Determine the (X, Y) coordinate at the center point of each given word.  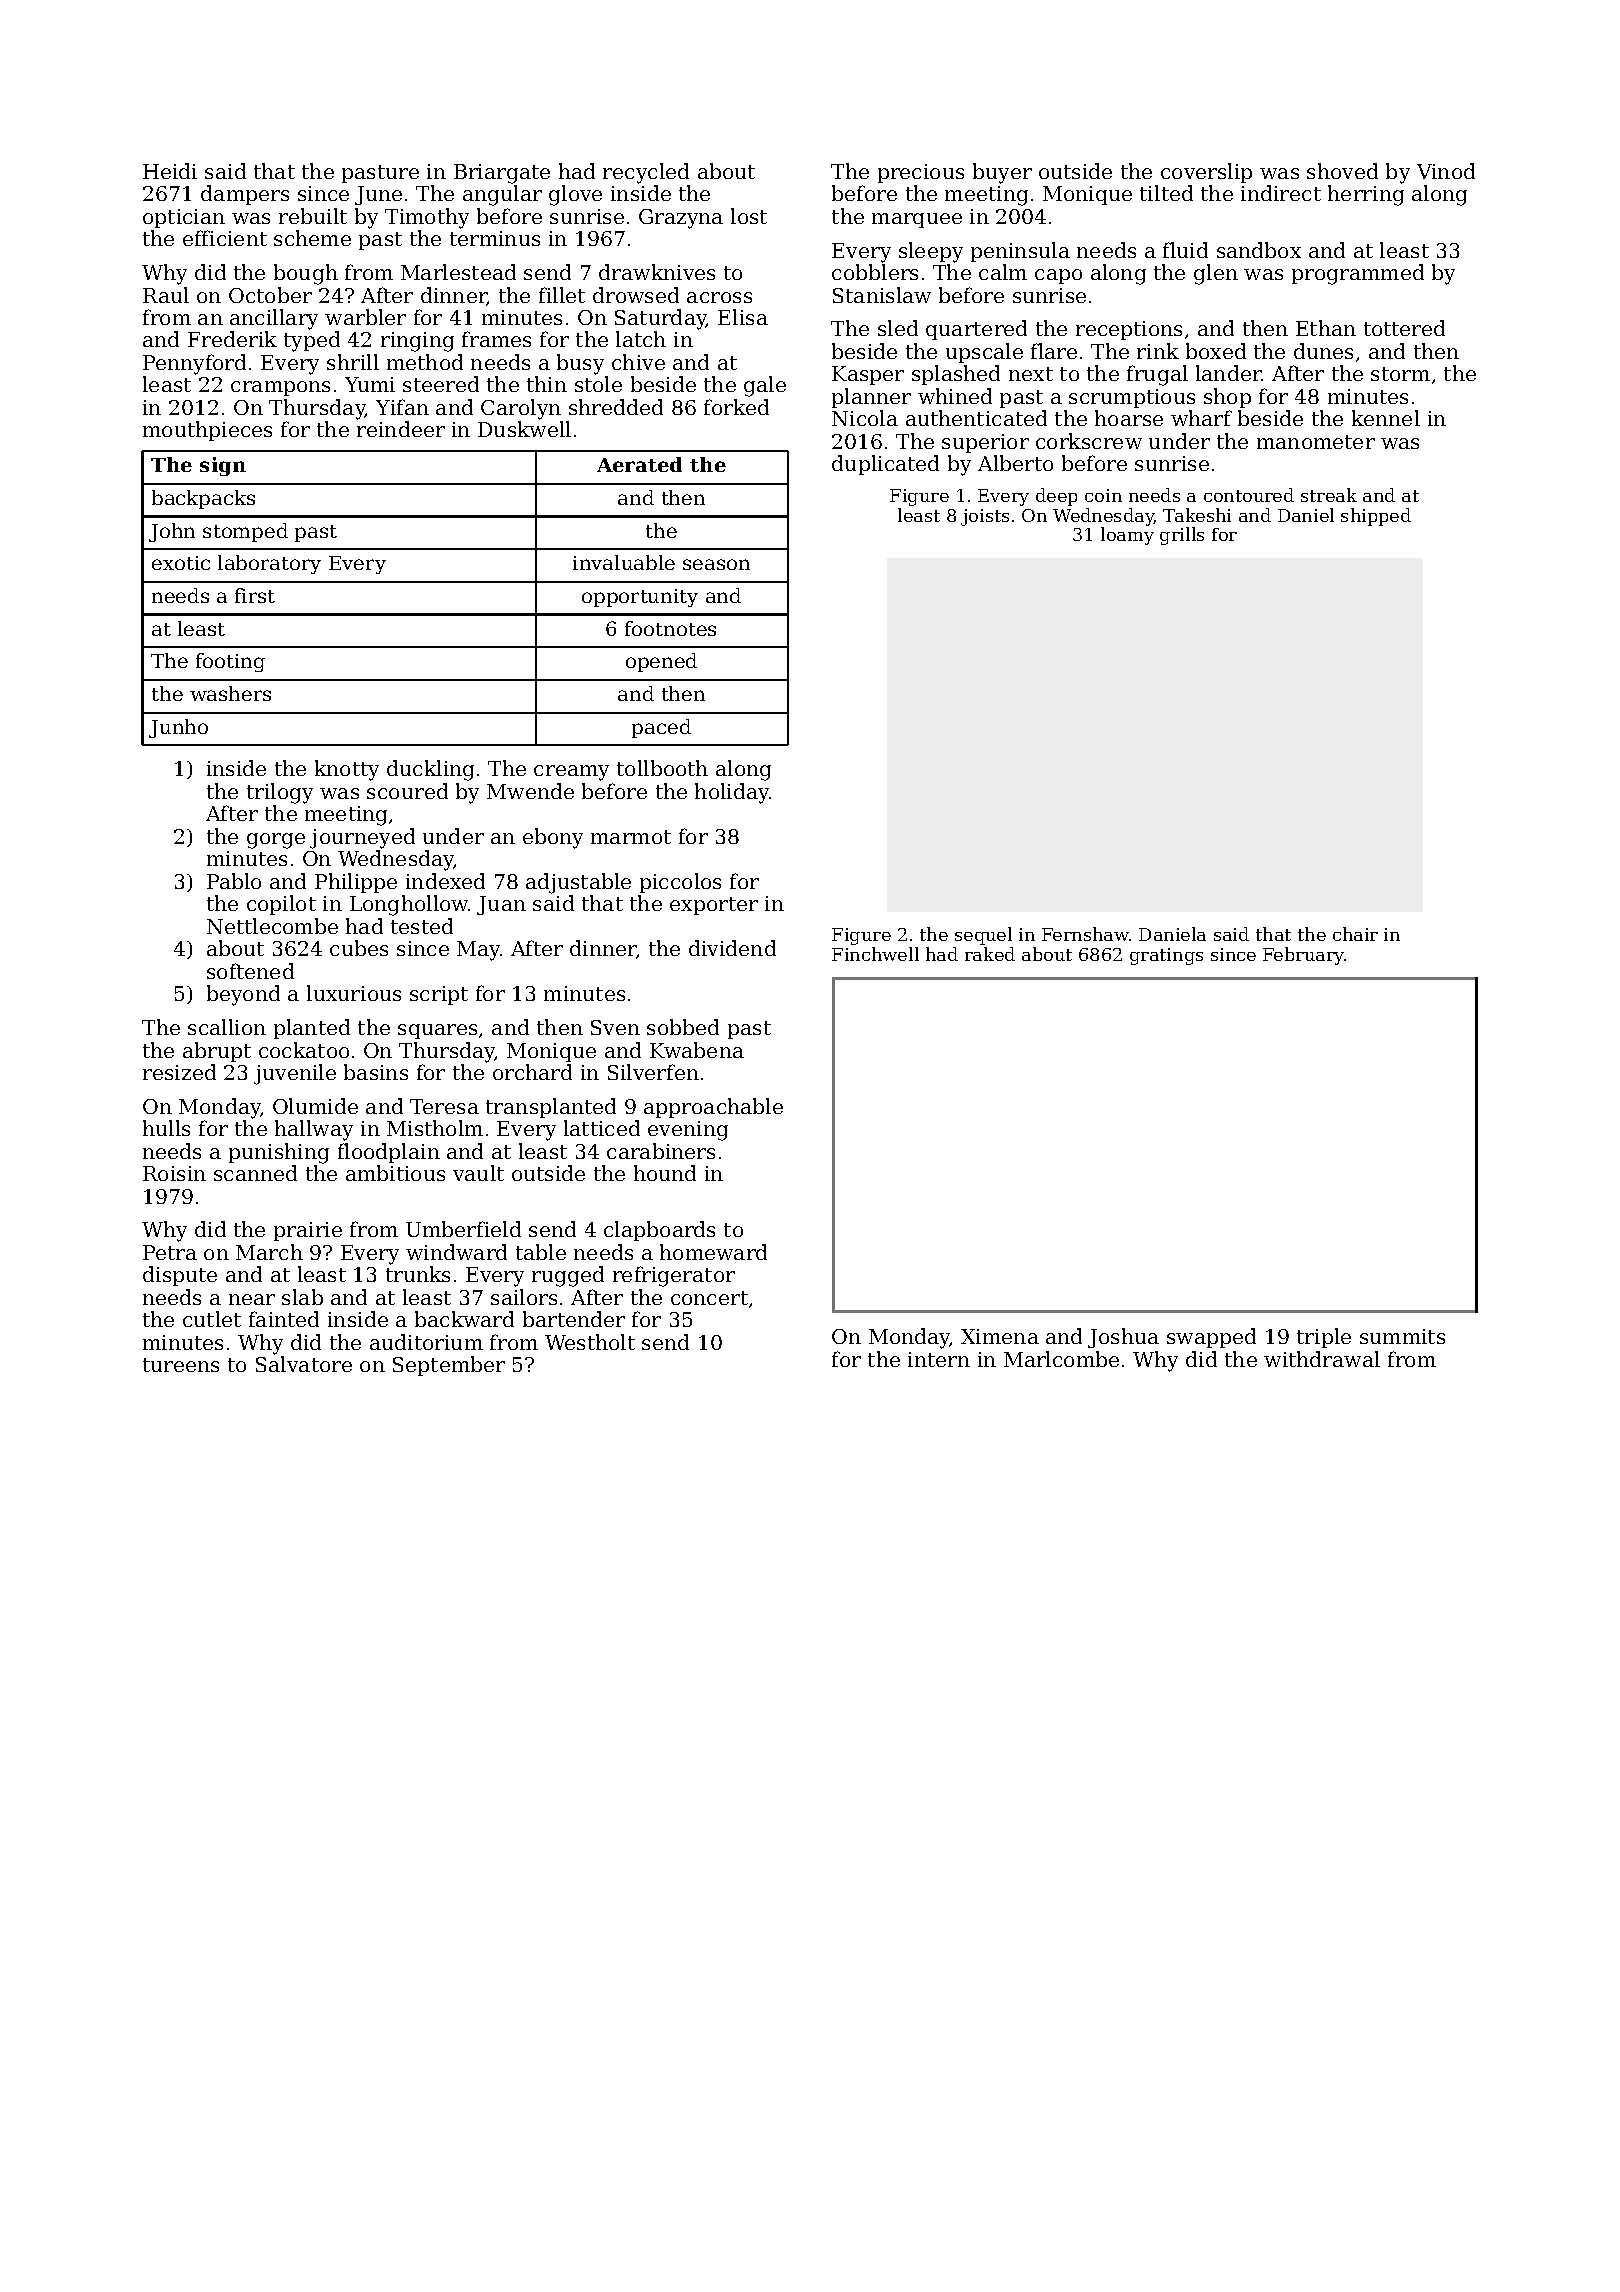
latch (641, 339)
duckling (430, 770)
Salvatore (304, 1364)
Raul (166, 295)
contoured (1249, 495)
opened (661, 662)
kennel (1386, 418)
